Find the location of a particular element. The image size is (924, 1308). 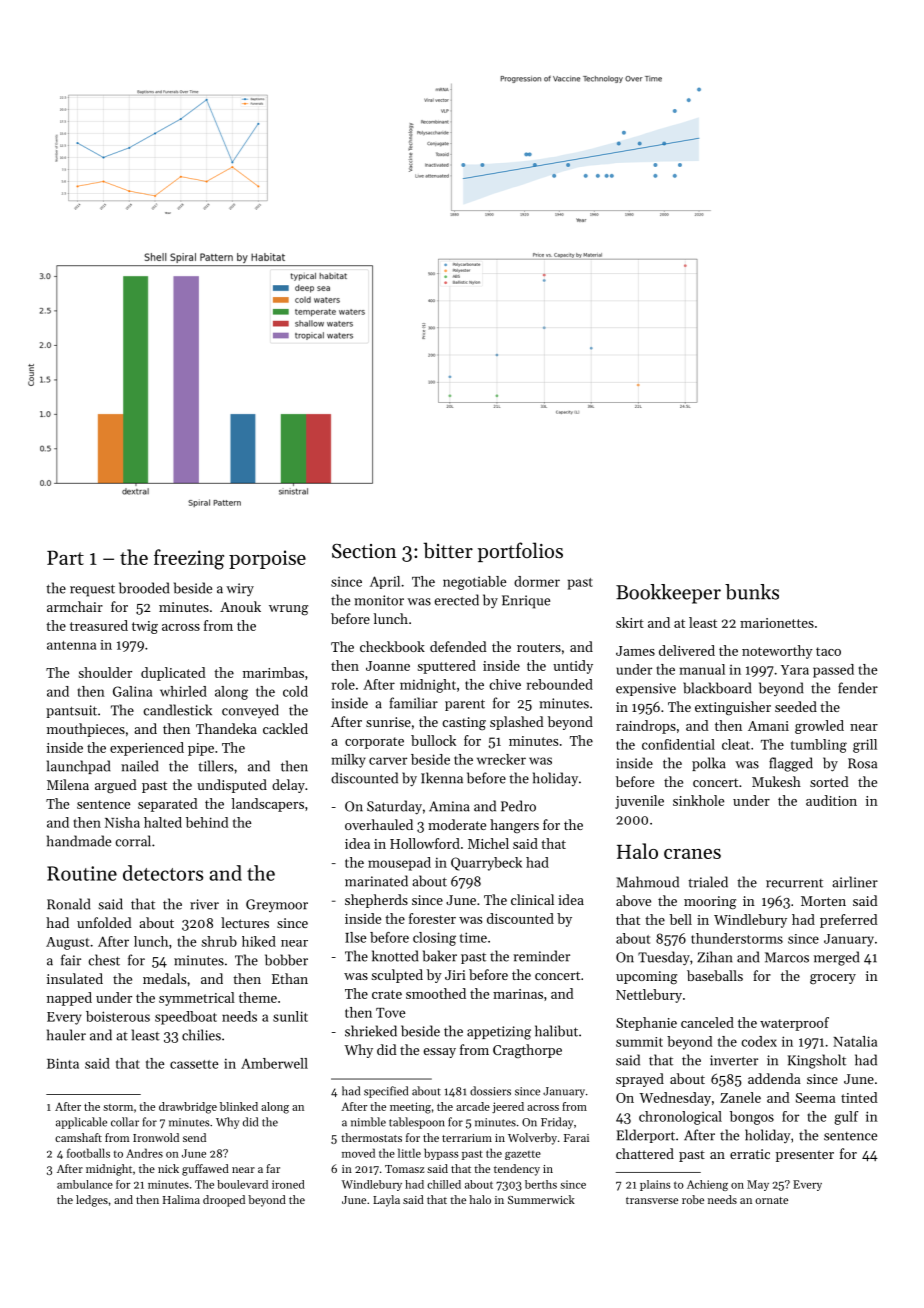

bitter is located at coordinates (448, 550).
